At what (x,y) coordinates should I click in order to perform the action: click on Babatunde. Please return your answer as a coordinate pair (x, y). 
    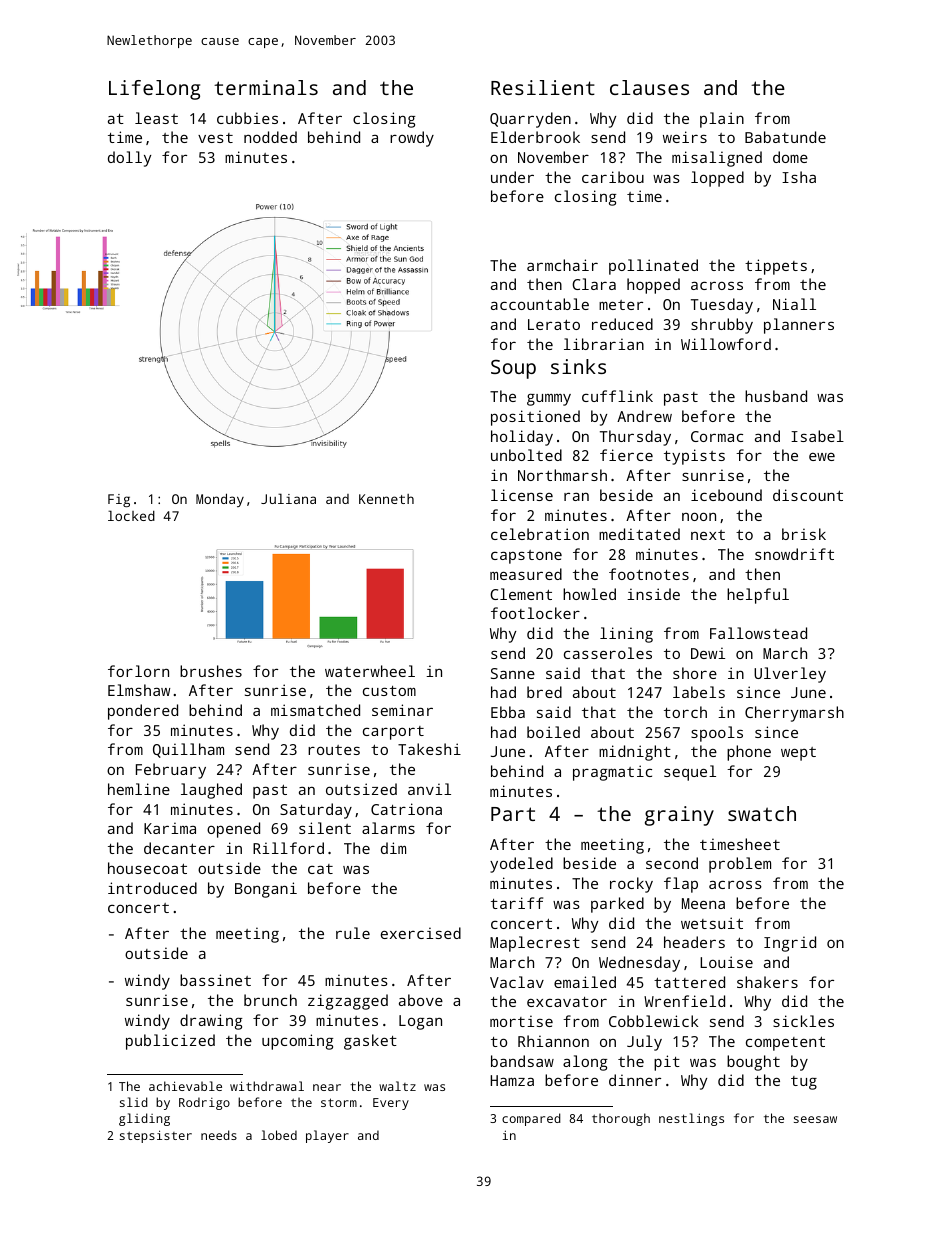
    Looking at the image, I should click on (785, 137).
